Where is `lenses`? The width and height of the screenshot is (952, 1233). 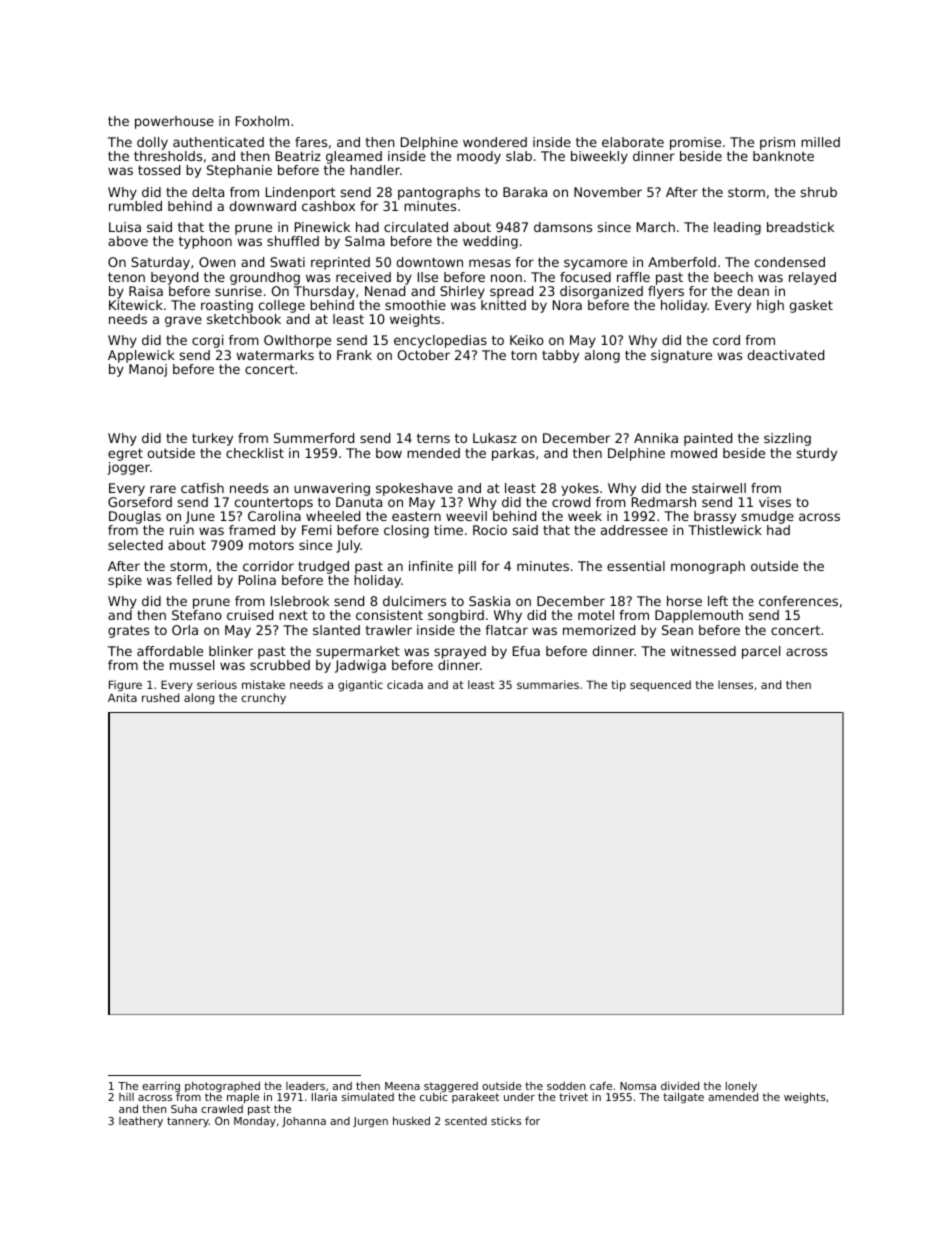 lenses is located at coordinates (735, 684).
